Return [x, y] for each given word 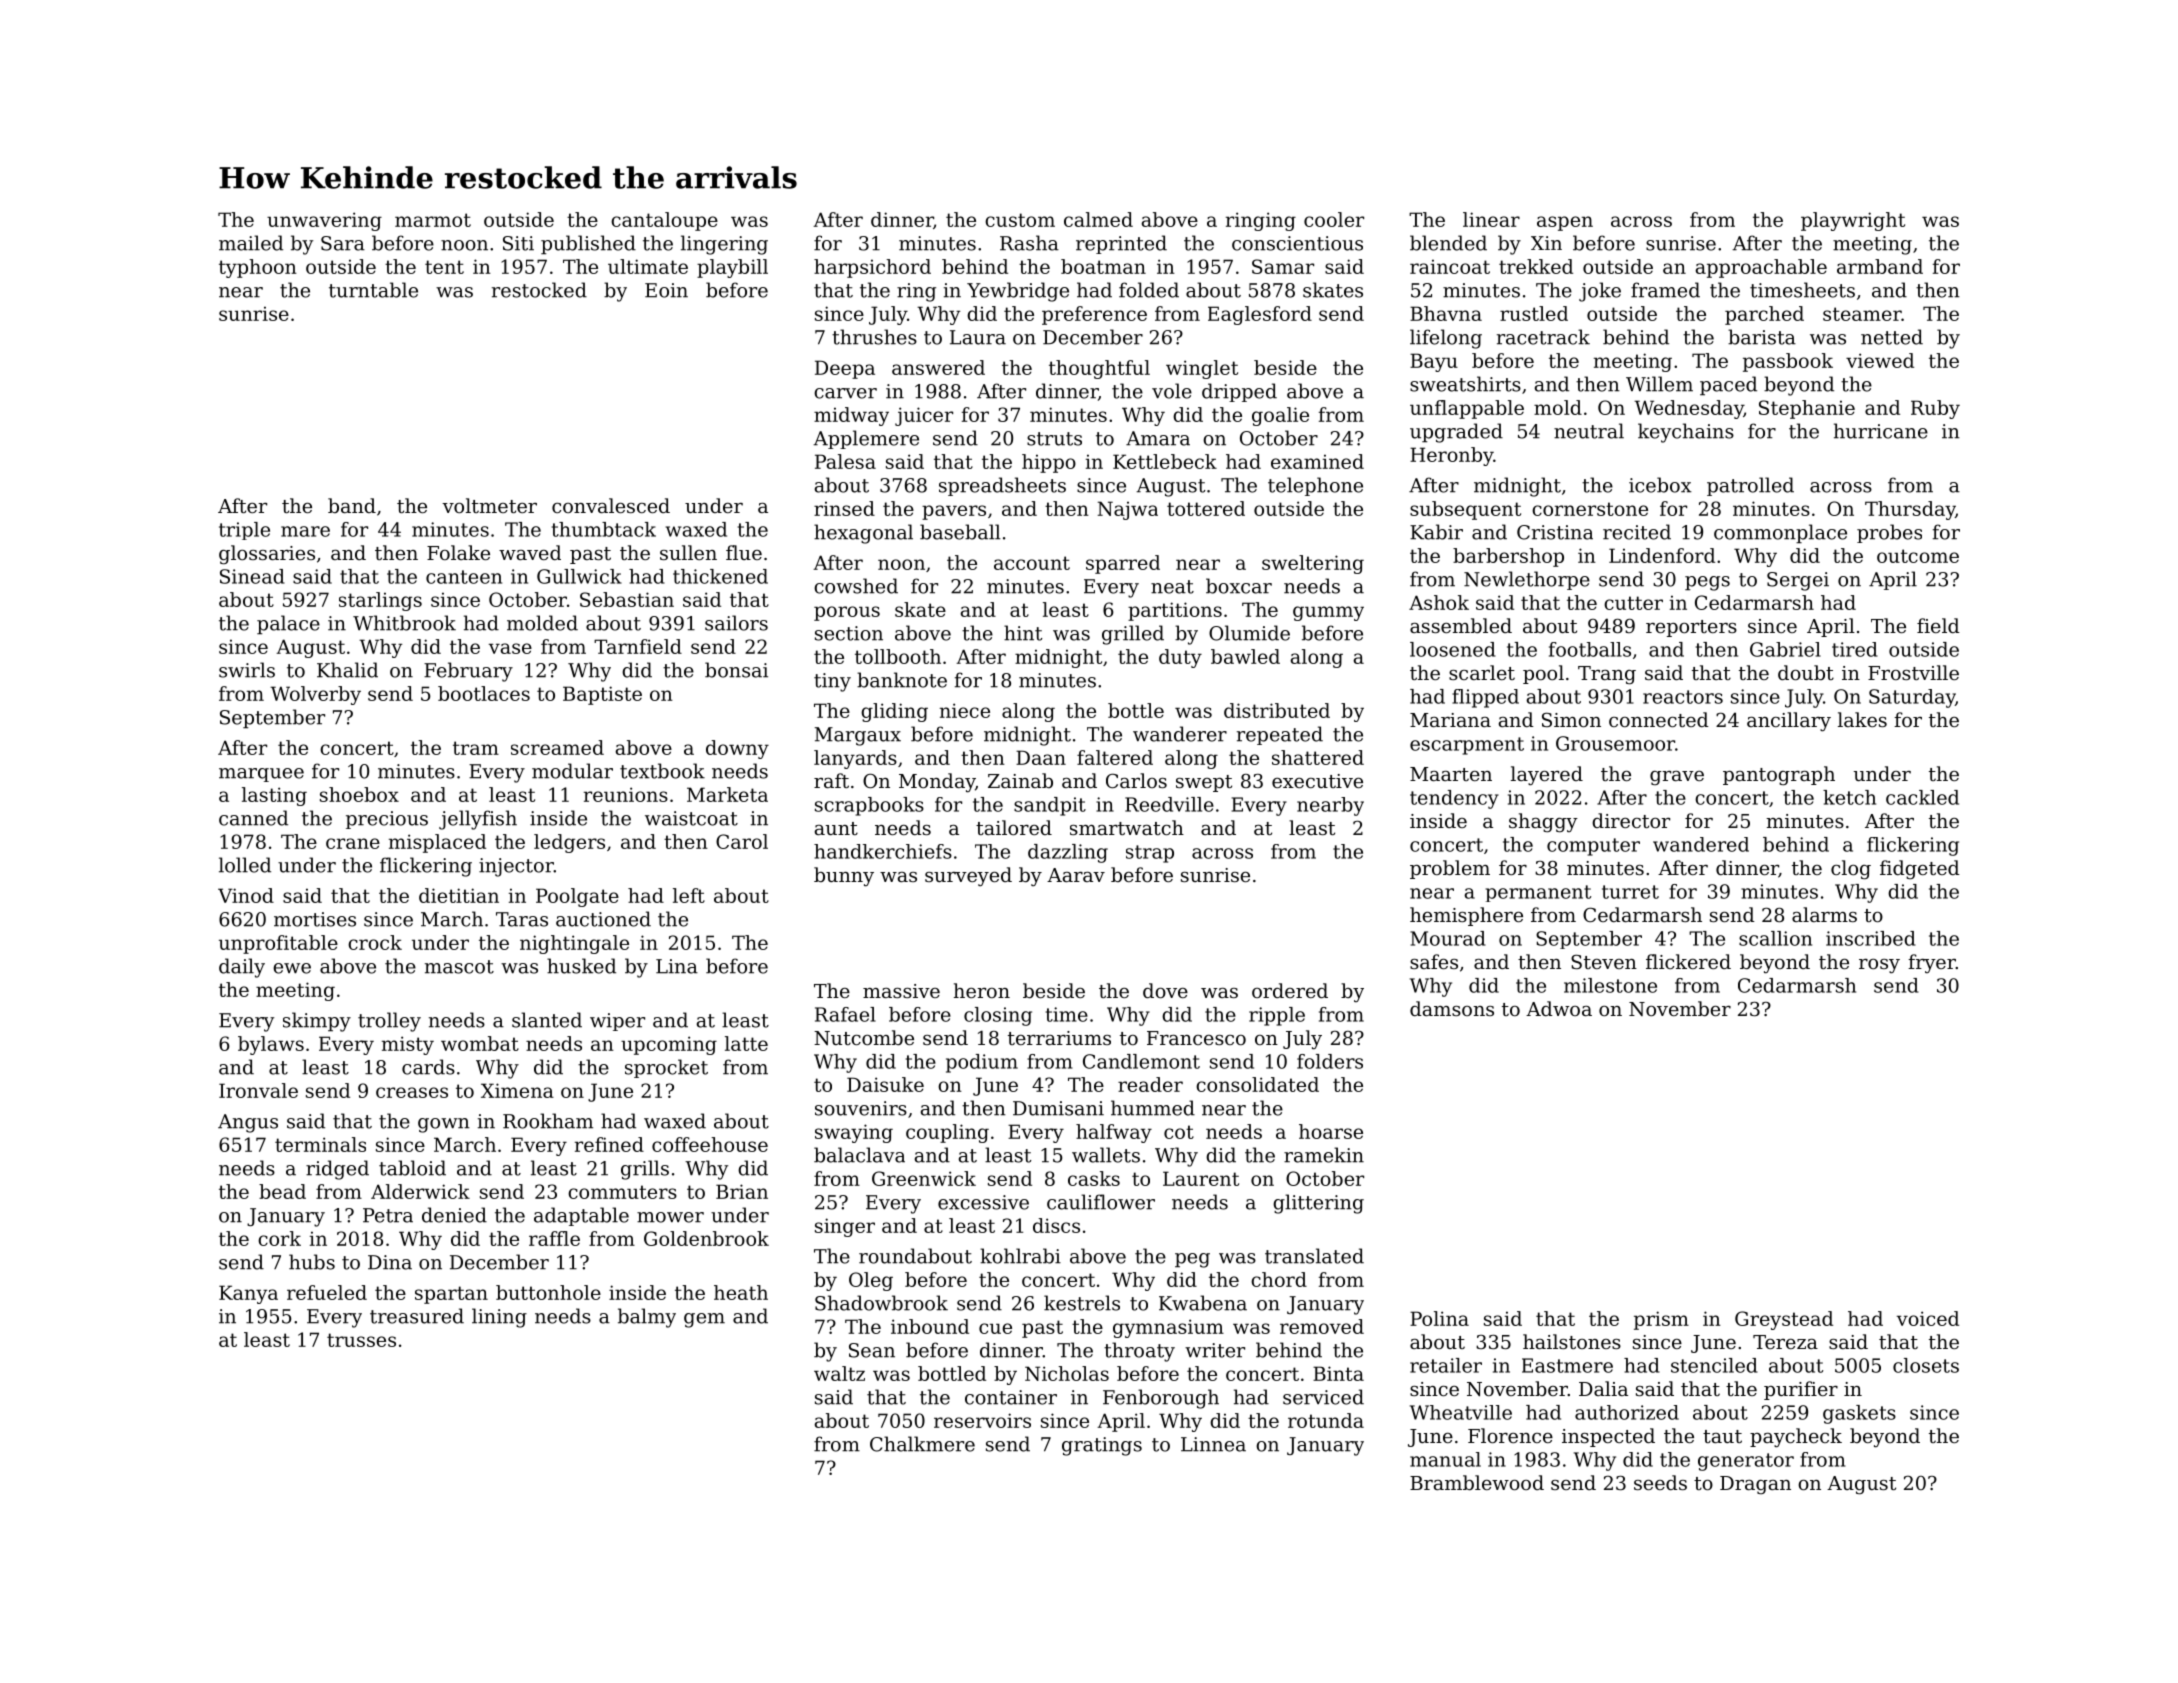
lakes [1862, 719]
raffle [554, 1238]
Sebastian [627, 599]
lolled [245, 865]
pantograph [1779, 776]
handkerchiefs [883, 851]
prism [1661, 1320]
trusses [361, 1340]
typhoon [258, 268]
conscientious [1297, 243]
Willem [1659, 384]
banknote [902, 680]
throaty [1139, 1352]
